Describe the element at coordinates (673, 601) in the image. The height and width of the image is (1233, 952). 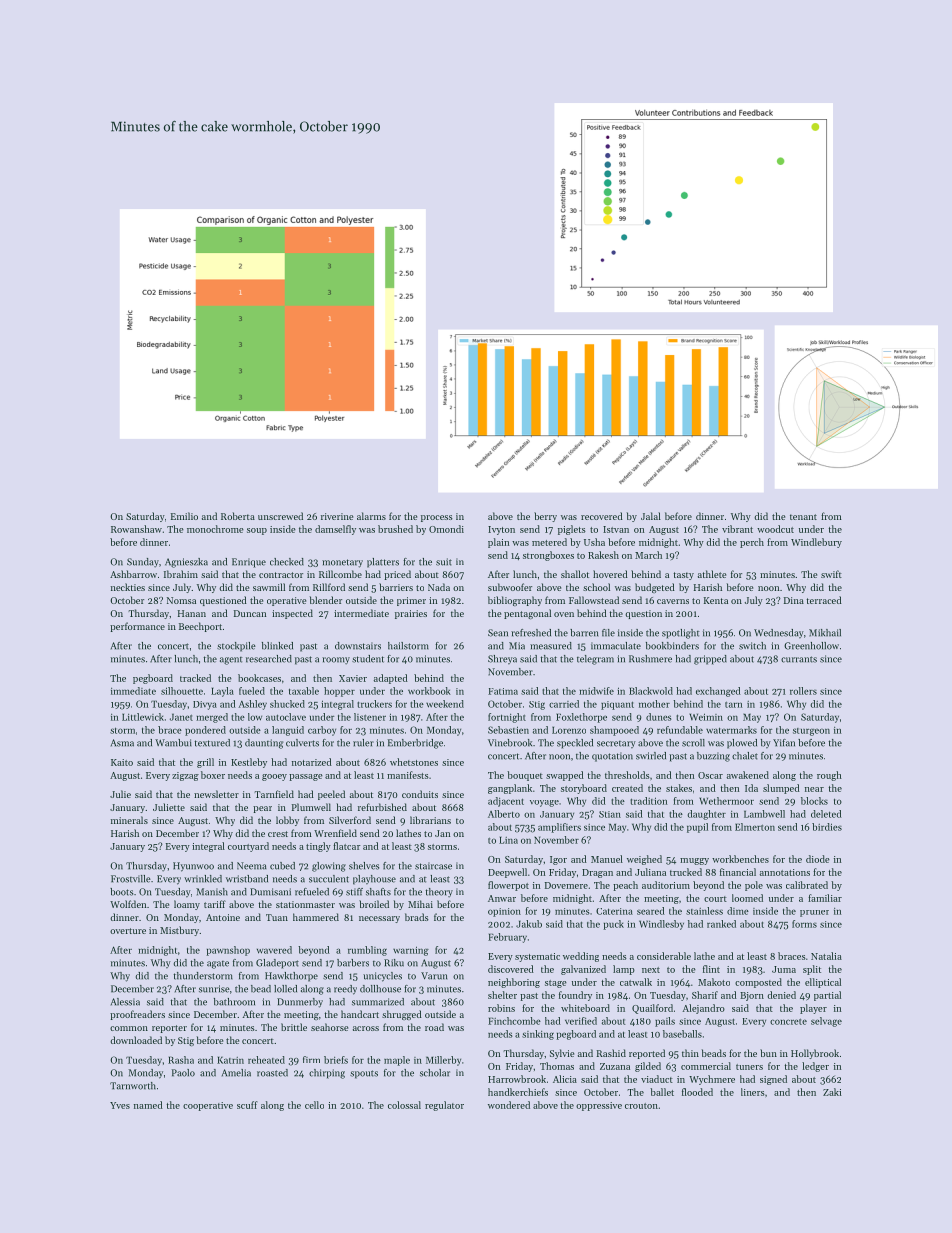
I see `caverns` at that location.
